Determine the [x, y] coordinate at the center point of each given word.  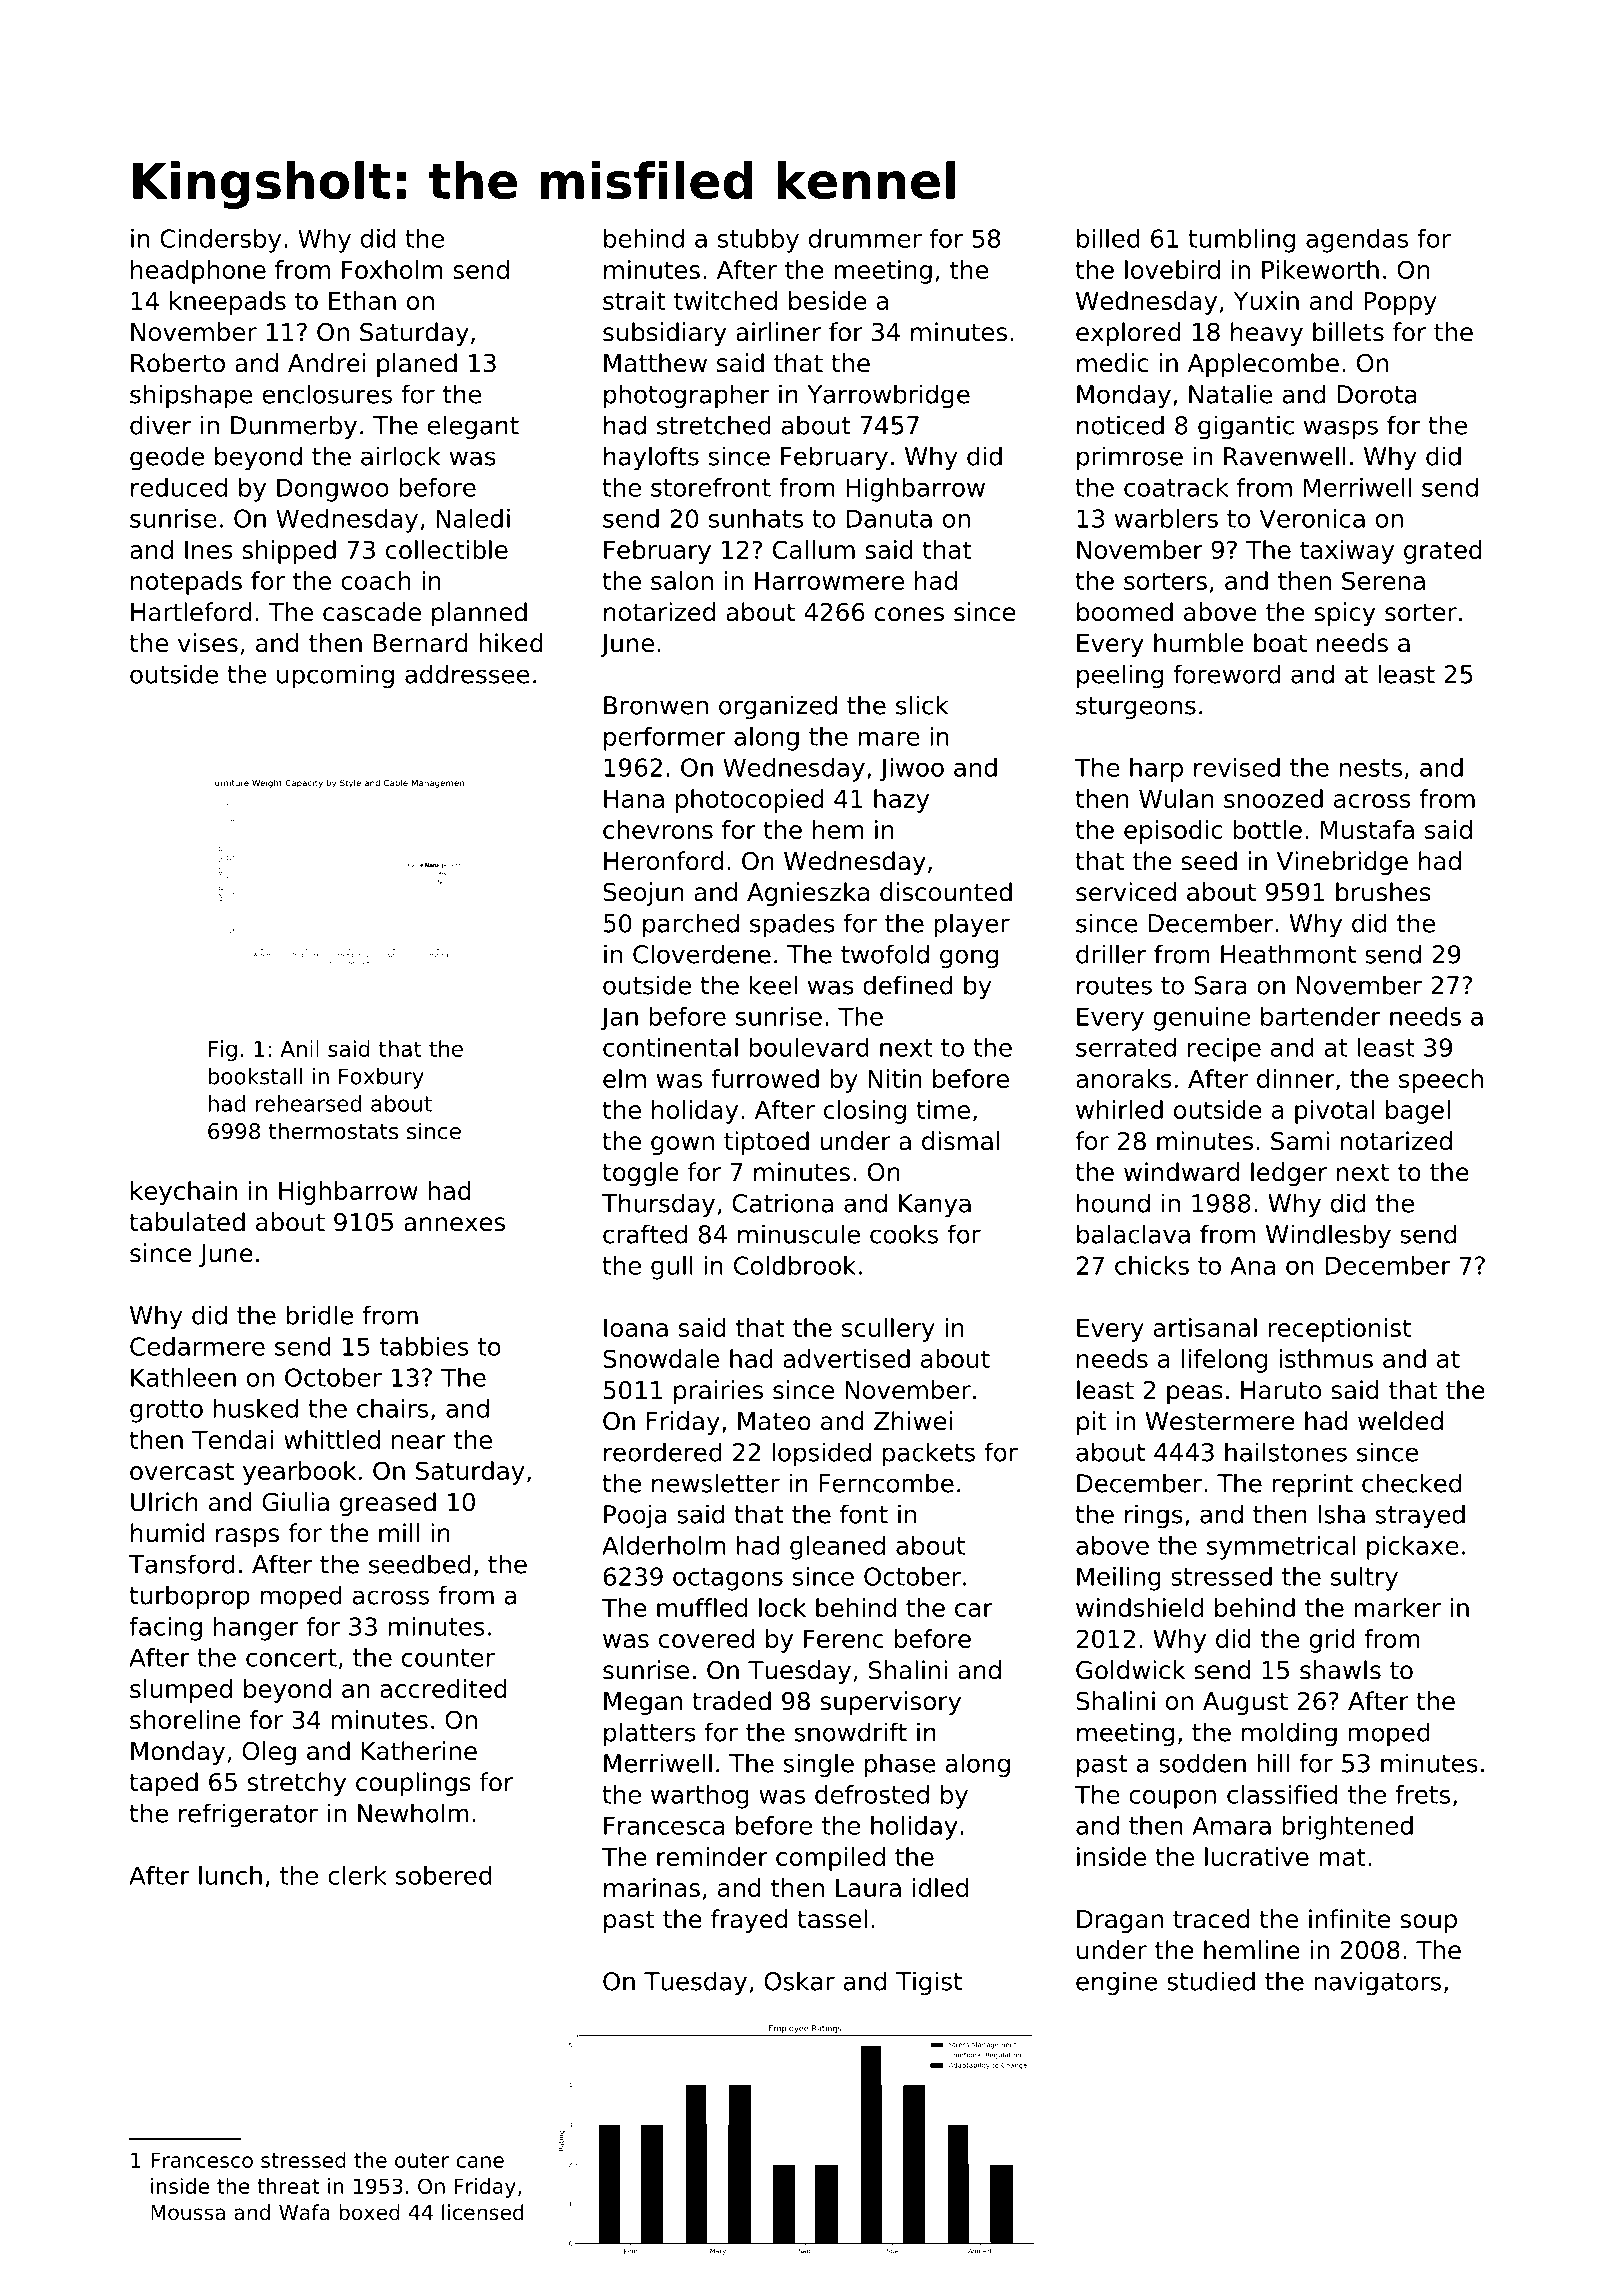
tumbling [1241, 241]
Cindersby [220, 241]
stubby [758, 241]
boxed [369, 2212]
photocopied [750, 801]
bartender [1321, 1016]
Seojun [643, 894]
